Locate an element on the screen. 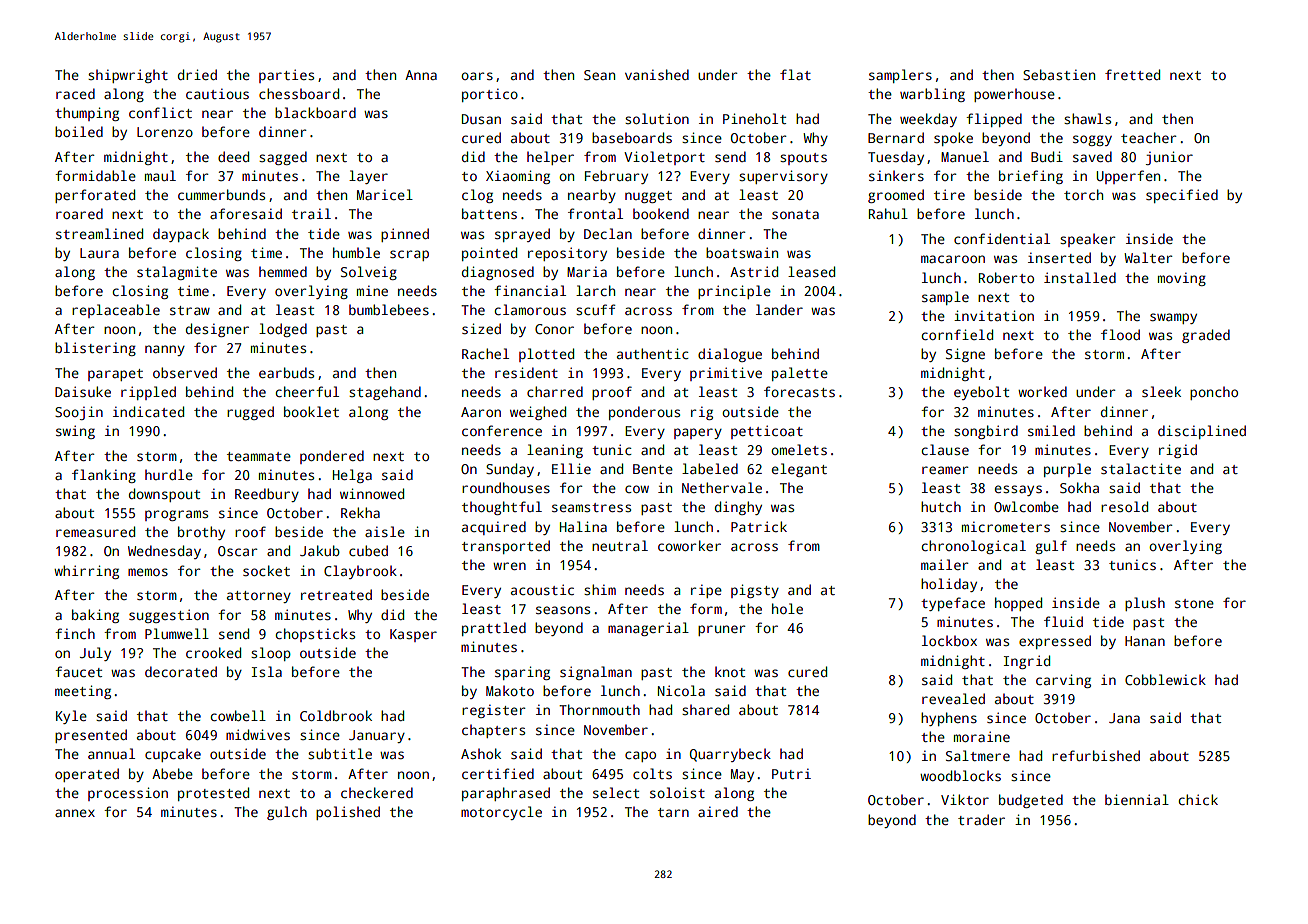  annex is located at coordinates (75, 813).
